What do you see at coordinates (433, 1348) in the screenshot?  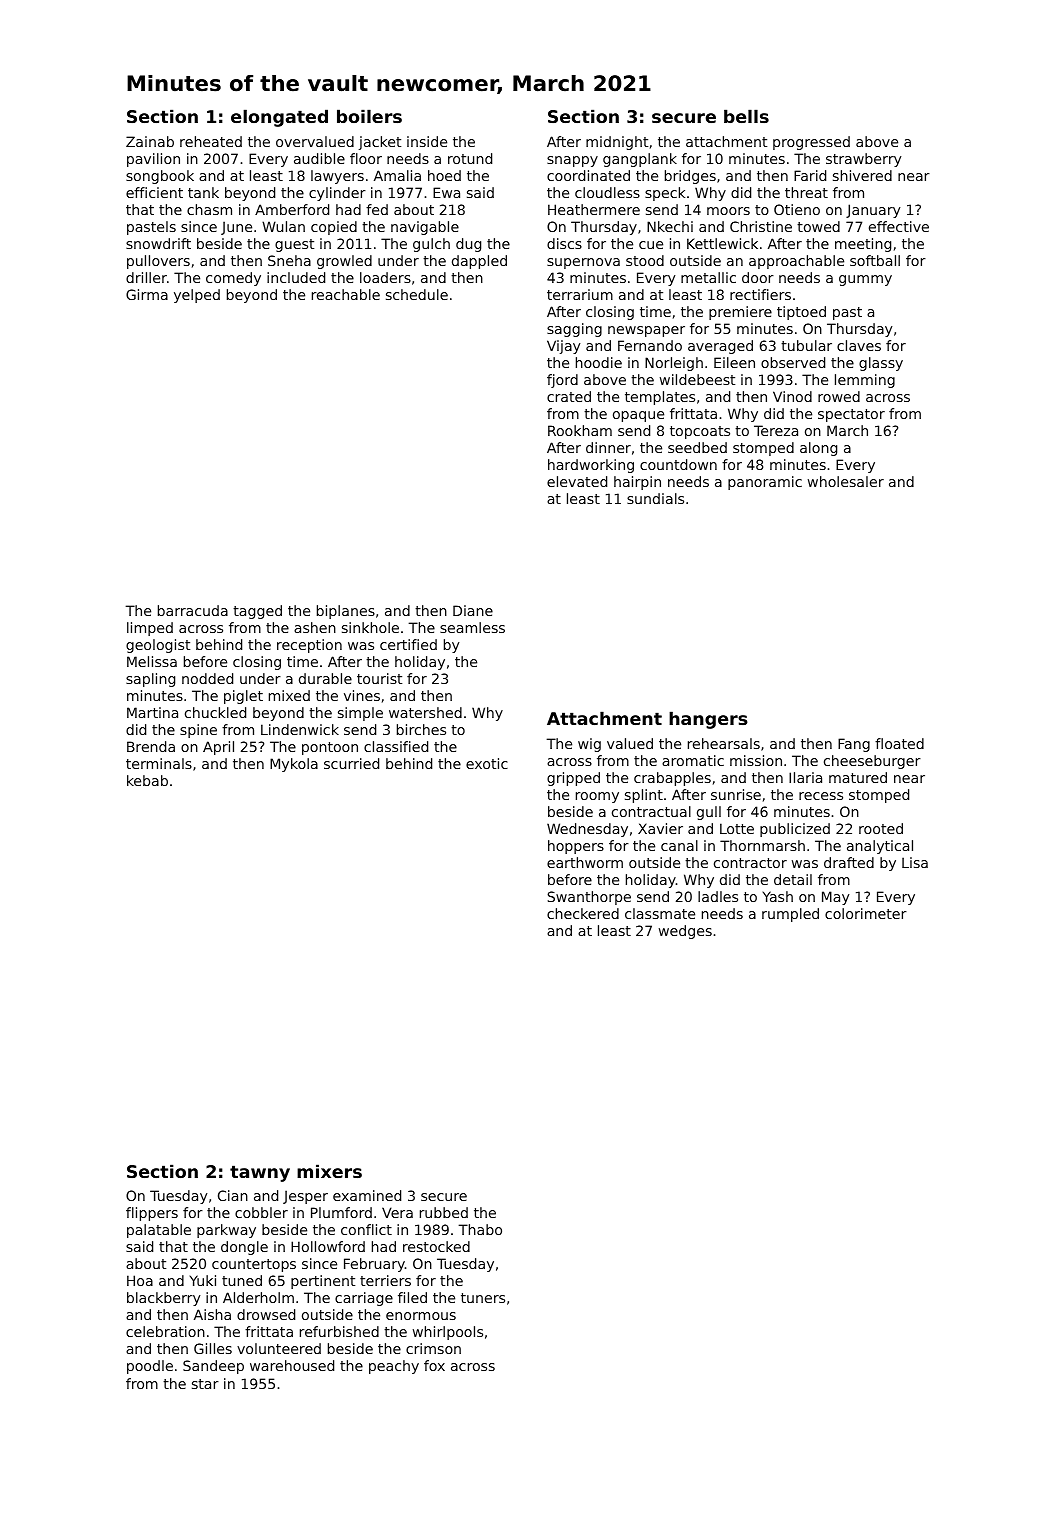 I see `crimson` at bounding box center [433, 1348].
